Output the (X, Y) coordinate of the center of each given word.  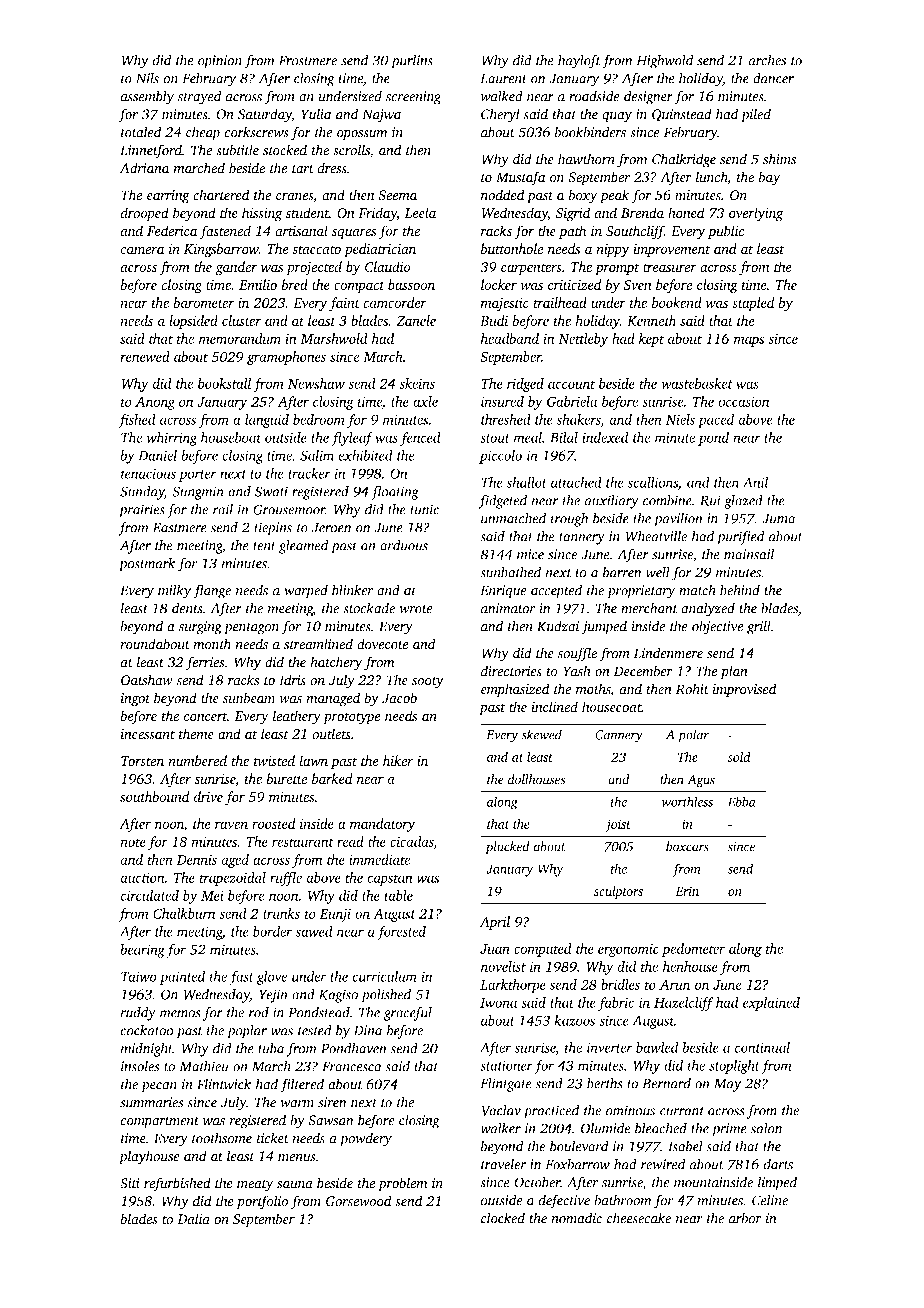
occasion (743, 401)
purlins (412, 61)
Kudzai (558, 626)
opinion (220, 62)
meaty (255, 1185)
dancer (773, 78)
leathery (297, 717)
